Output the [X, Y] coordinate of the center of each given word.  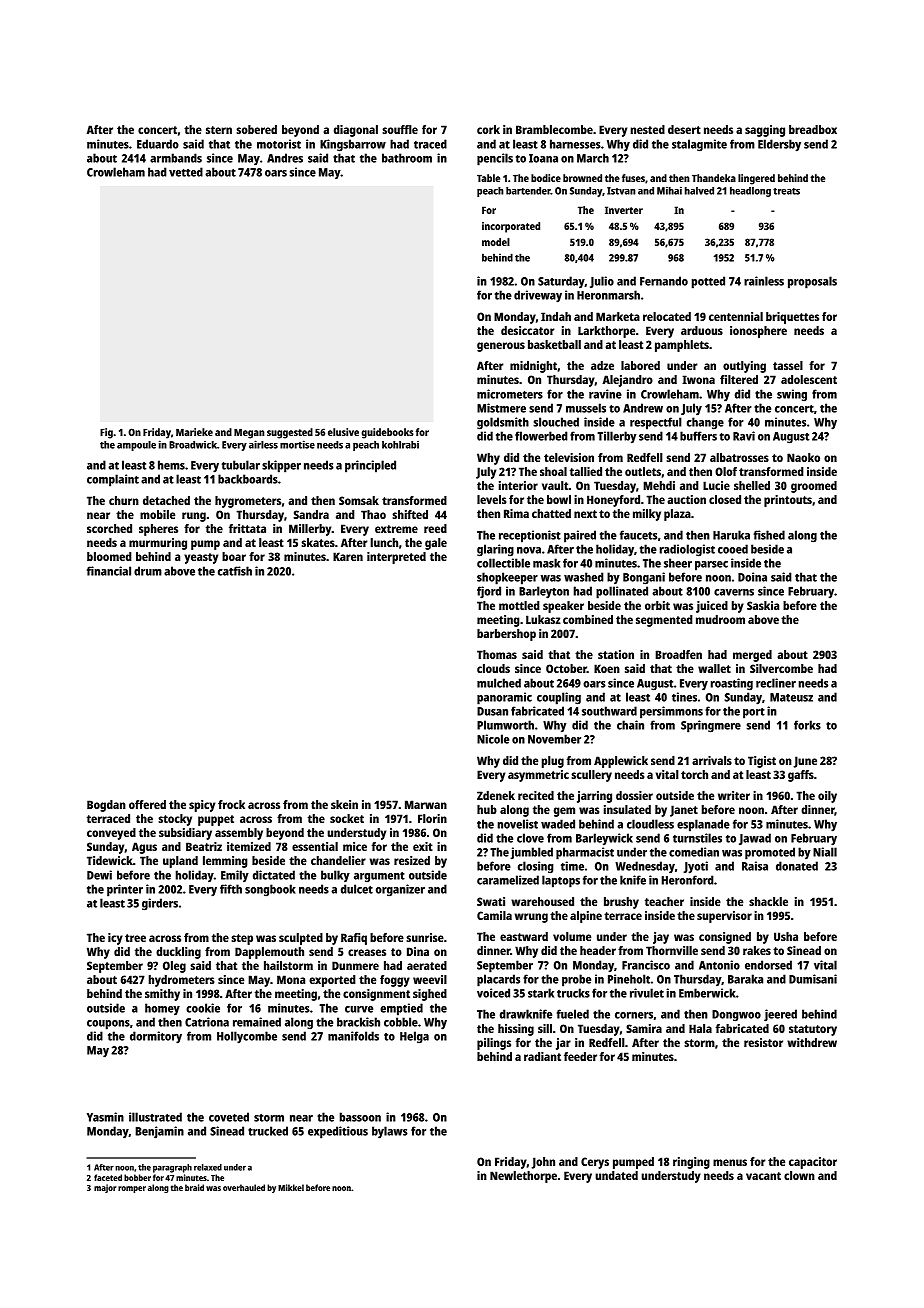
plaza [677, 515]
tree [135, 938]
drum [148, 571]
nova [529, 550]
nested [648, 129]
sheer [678, 563]
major [105, 1188]
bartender [528, 191]
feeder [580, 1056]
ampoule [136, 446]
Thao [373, 514]
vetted [186, 172]
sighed [430, 995]
